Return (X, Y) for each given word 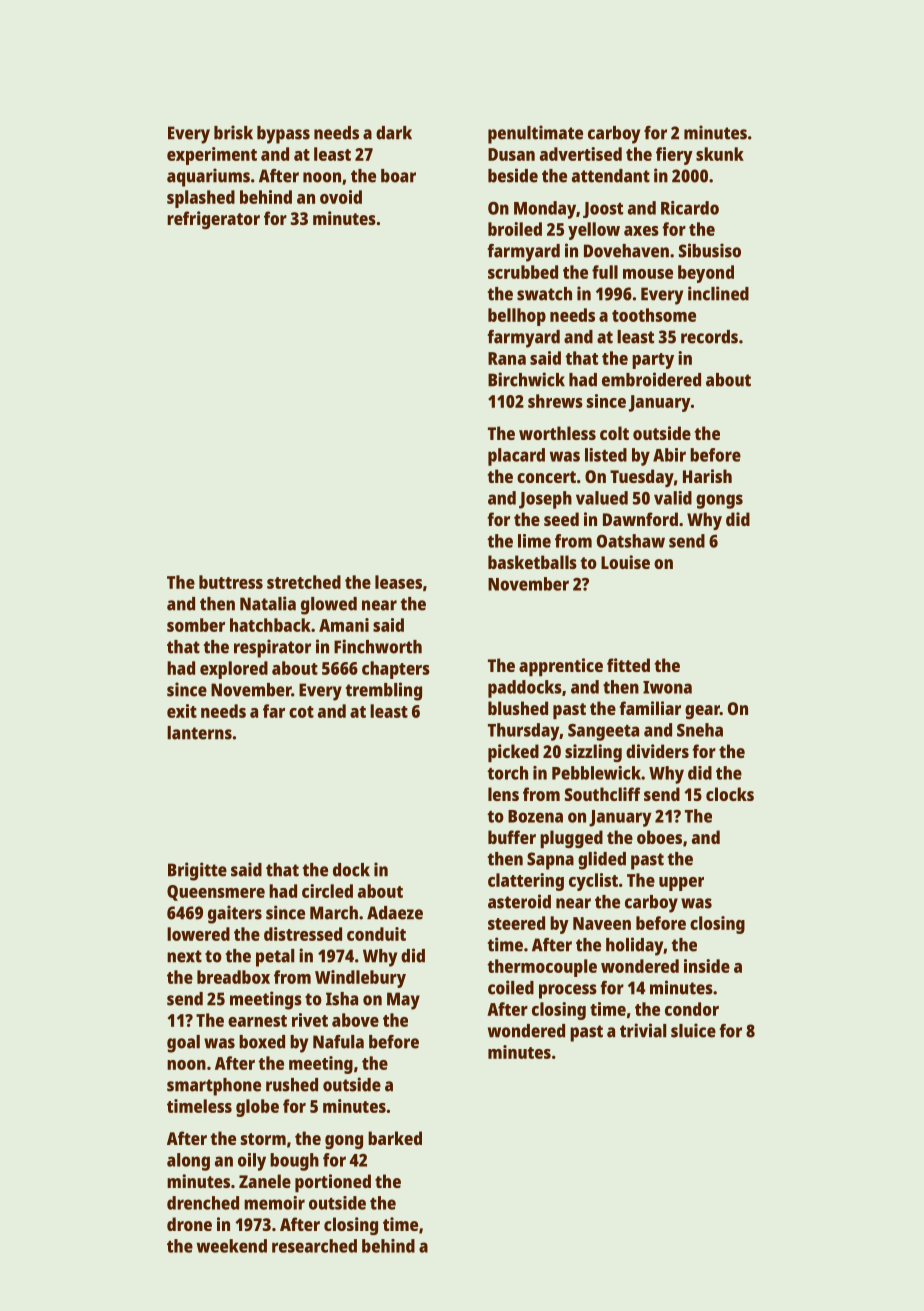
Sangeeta (603, 732)
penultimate (535, 134)
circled (327, 891)
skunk (720, 154)
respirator (272, 648)
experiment (212, 156)
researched (314, 1246)
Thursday (524, 732)
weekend (232, 1246)
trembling (384, 691)
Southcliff (602, 794)
